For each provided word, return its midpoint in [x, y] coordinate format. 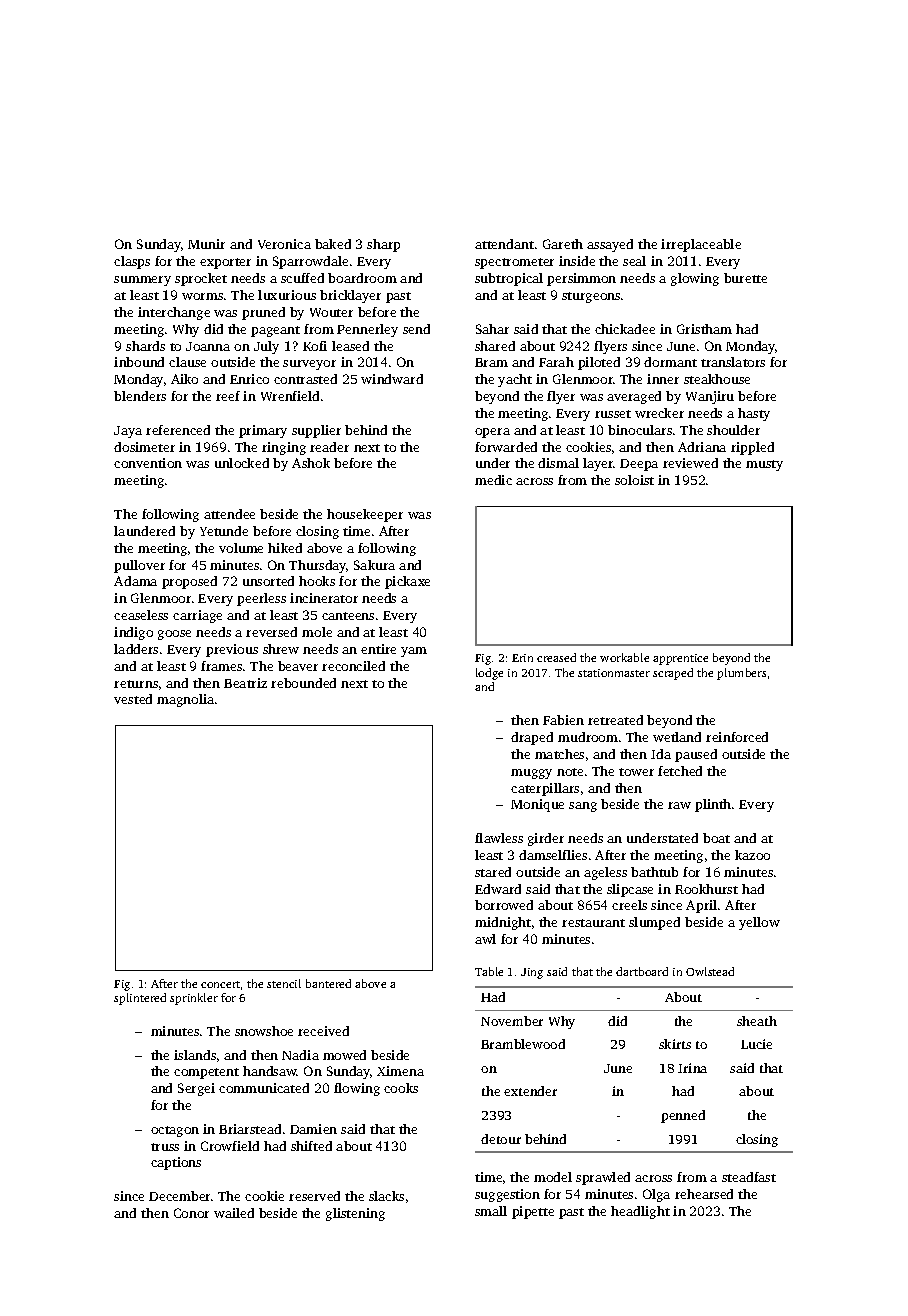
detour [501, 1139]
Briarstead [250, 1129]
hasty [754, 414]
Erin [522, 658]
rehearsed [704, 1194]
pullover [139, 566]
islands [195, 1055]
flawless [499, 838]
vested [133, 699]
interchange [174, 313]
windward [392, 379]
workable [624, 657]
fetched [680, 771]
